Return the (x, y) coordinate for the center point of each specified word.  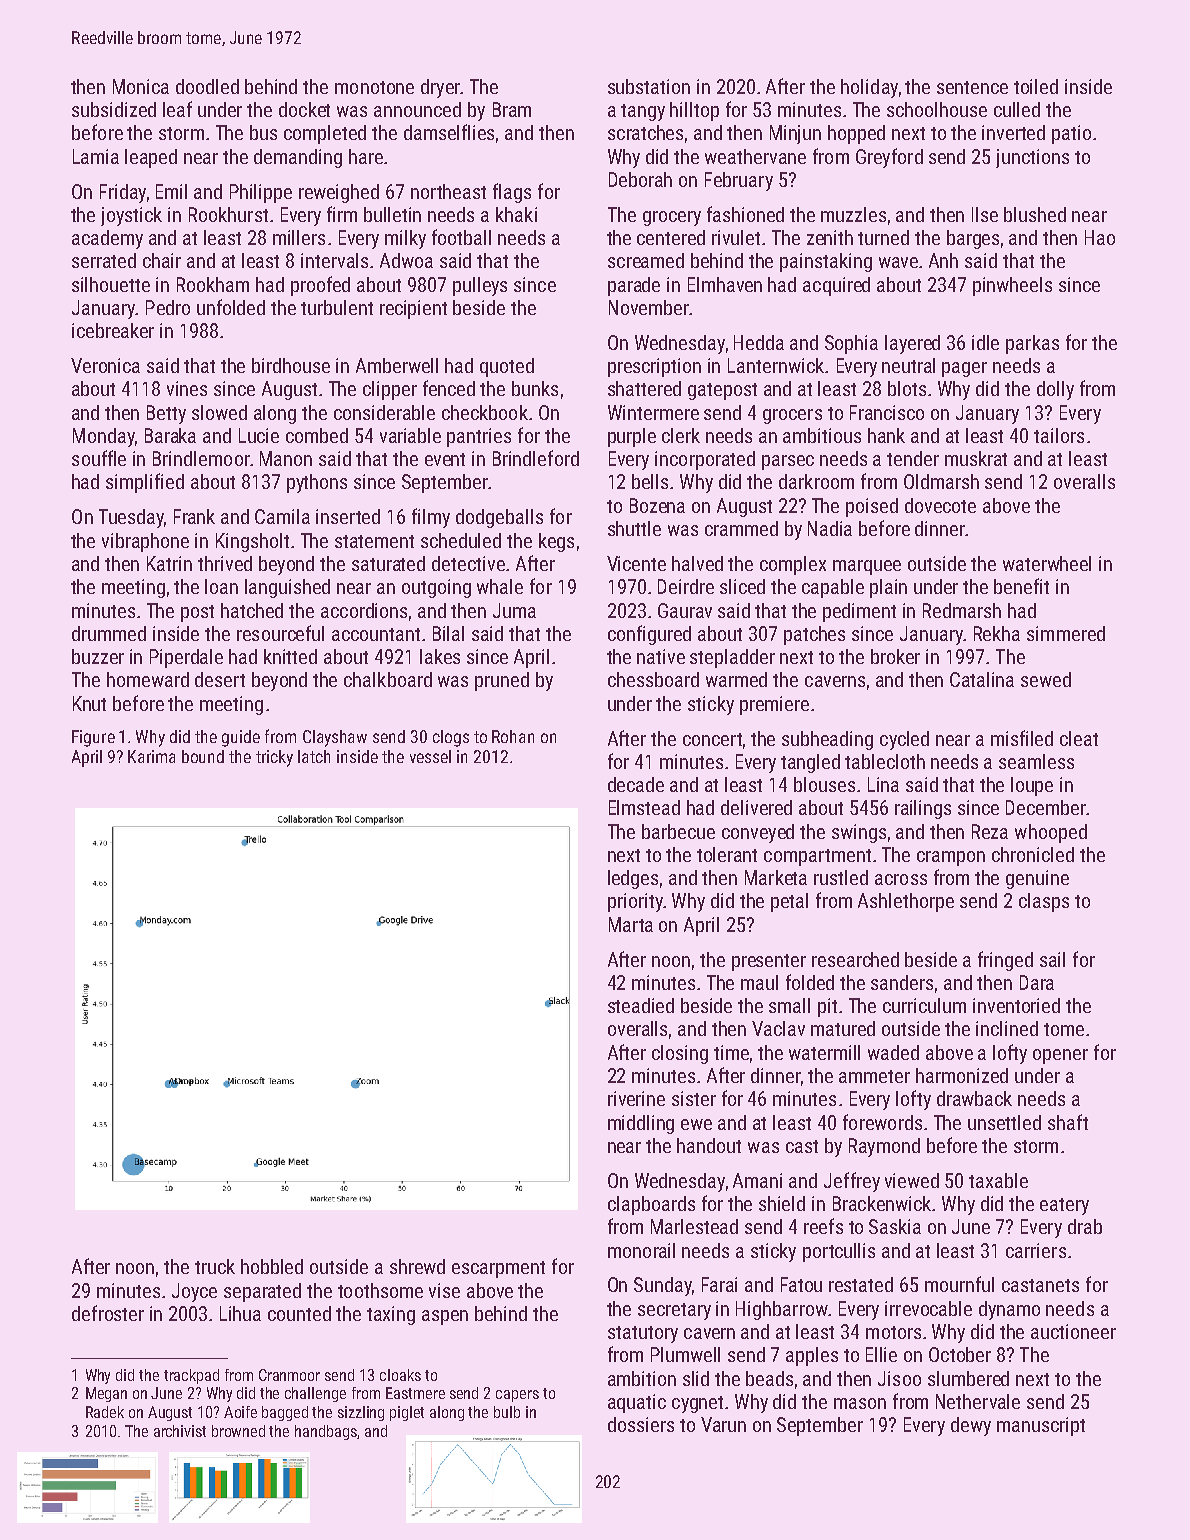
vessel (430, 756)
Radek (105, 1412)
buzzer (98, 656)
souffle (99, 458)
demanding (298, 158)
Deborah (640, 179)
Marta (631, 924)
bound (203, 756)
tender (913, 458)
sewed (1046, 679)
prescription (654, 367)
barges (973, 239)
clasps (1044, 902)
